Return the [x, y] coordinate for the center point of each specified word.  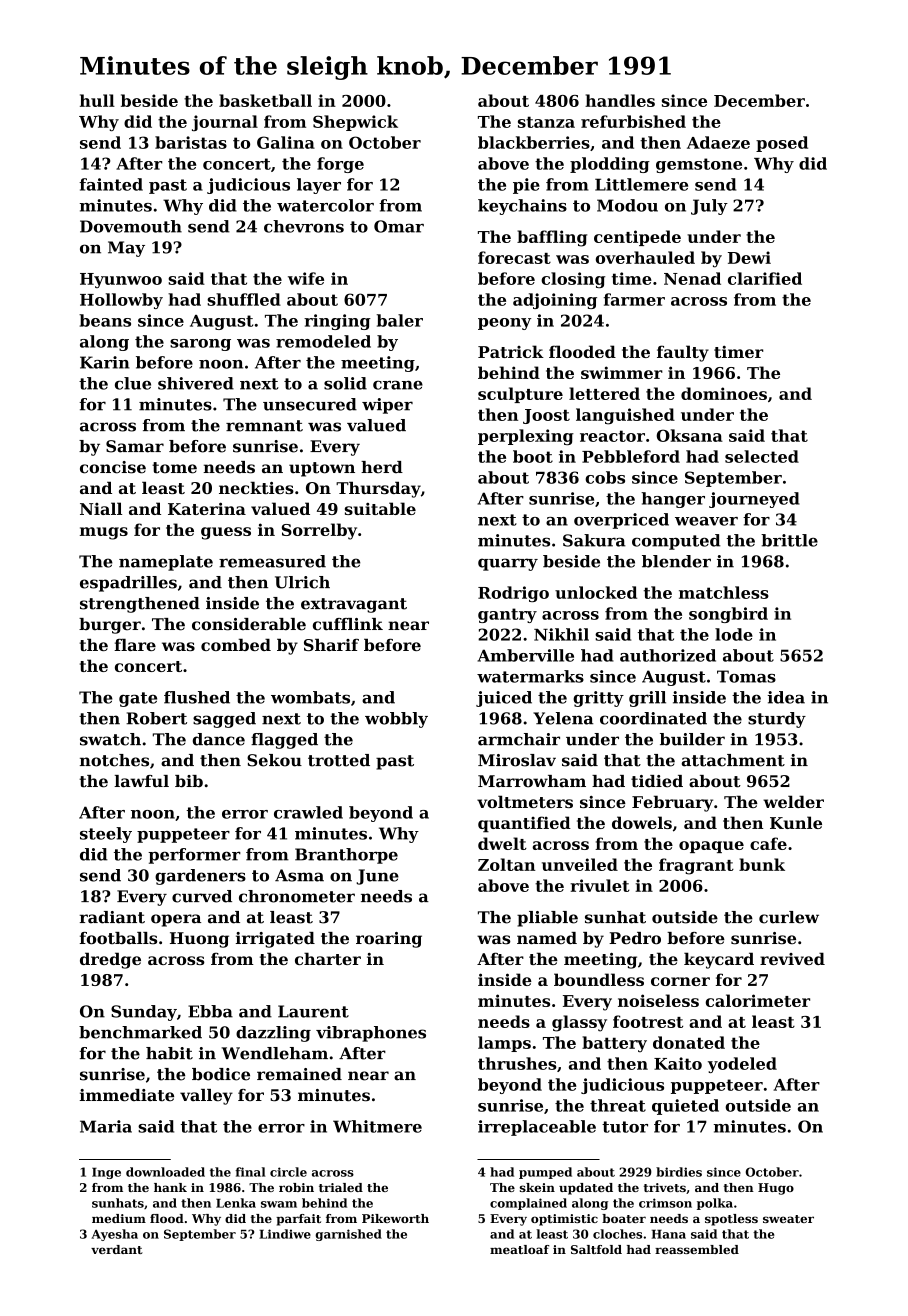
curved [202, 896]
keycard [719, 960]
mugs [104, 533]
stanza [546, 122]
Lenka [236, 1203]
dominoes [724, 393]
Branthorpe [346, 856]
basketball [265, 100]
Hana [669, 1234]
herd [382, 467]
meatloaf [520, 1249]
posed [782, 144]
